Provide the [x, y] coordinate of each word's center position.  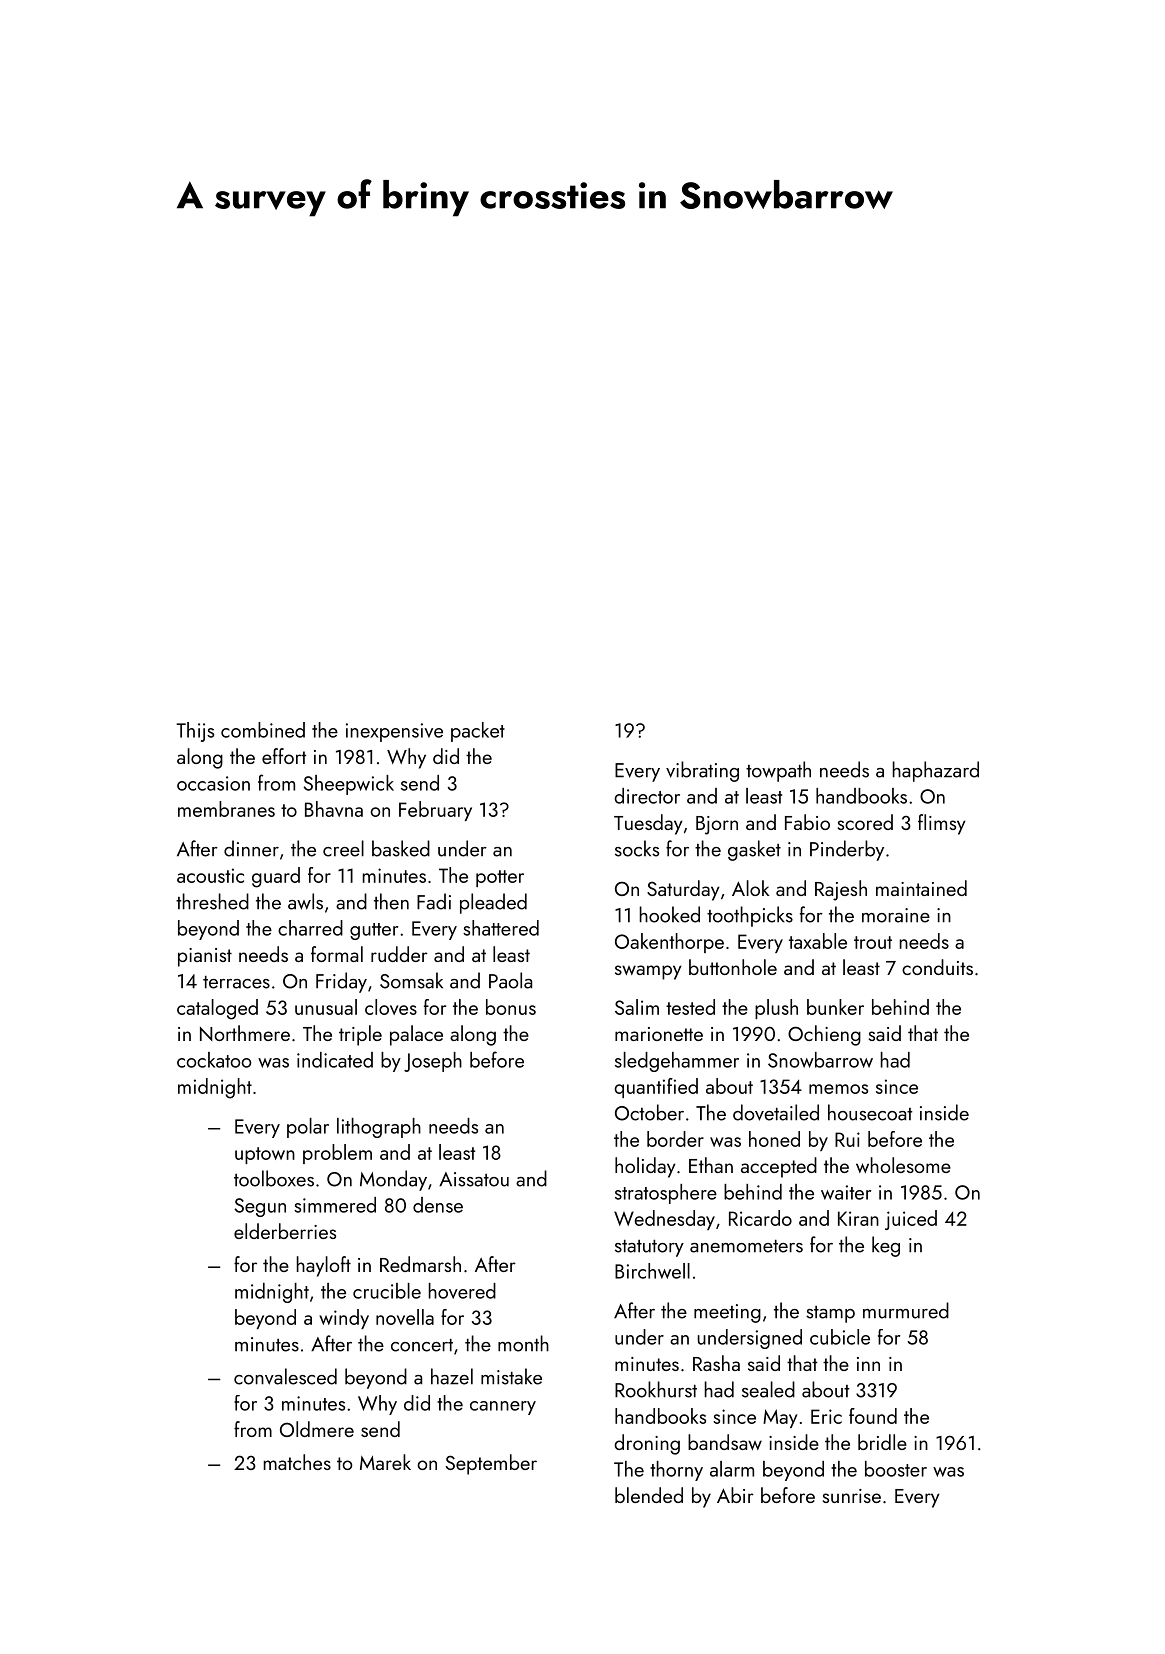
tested [690, 1007]
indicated [335, 1060]
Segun [260, 1207]
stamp [830, 1314]
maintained [921, 888]
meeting [727, 1313]
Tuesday [648, 824]
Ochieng [824, 1035]
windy [344, 1319]
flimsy [942, 824]
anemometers [746, 1246]
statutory [649, 1248]
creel [343, 848]
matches [297, 1462]
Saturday [683, 890]
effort [284, 756]
